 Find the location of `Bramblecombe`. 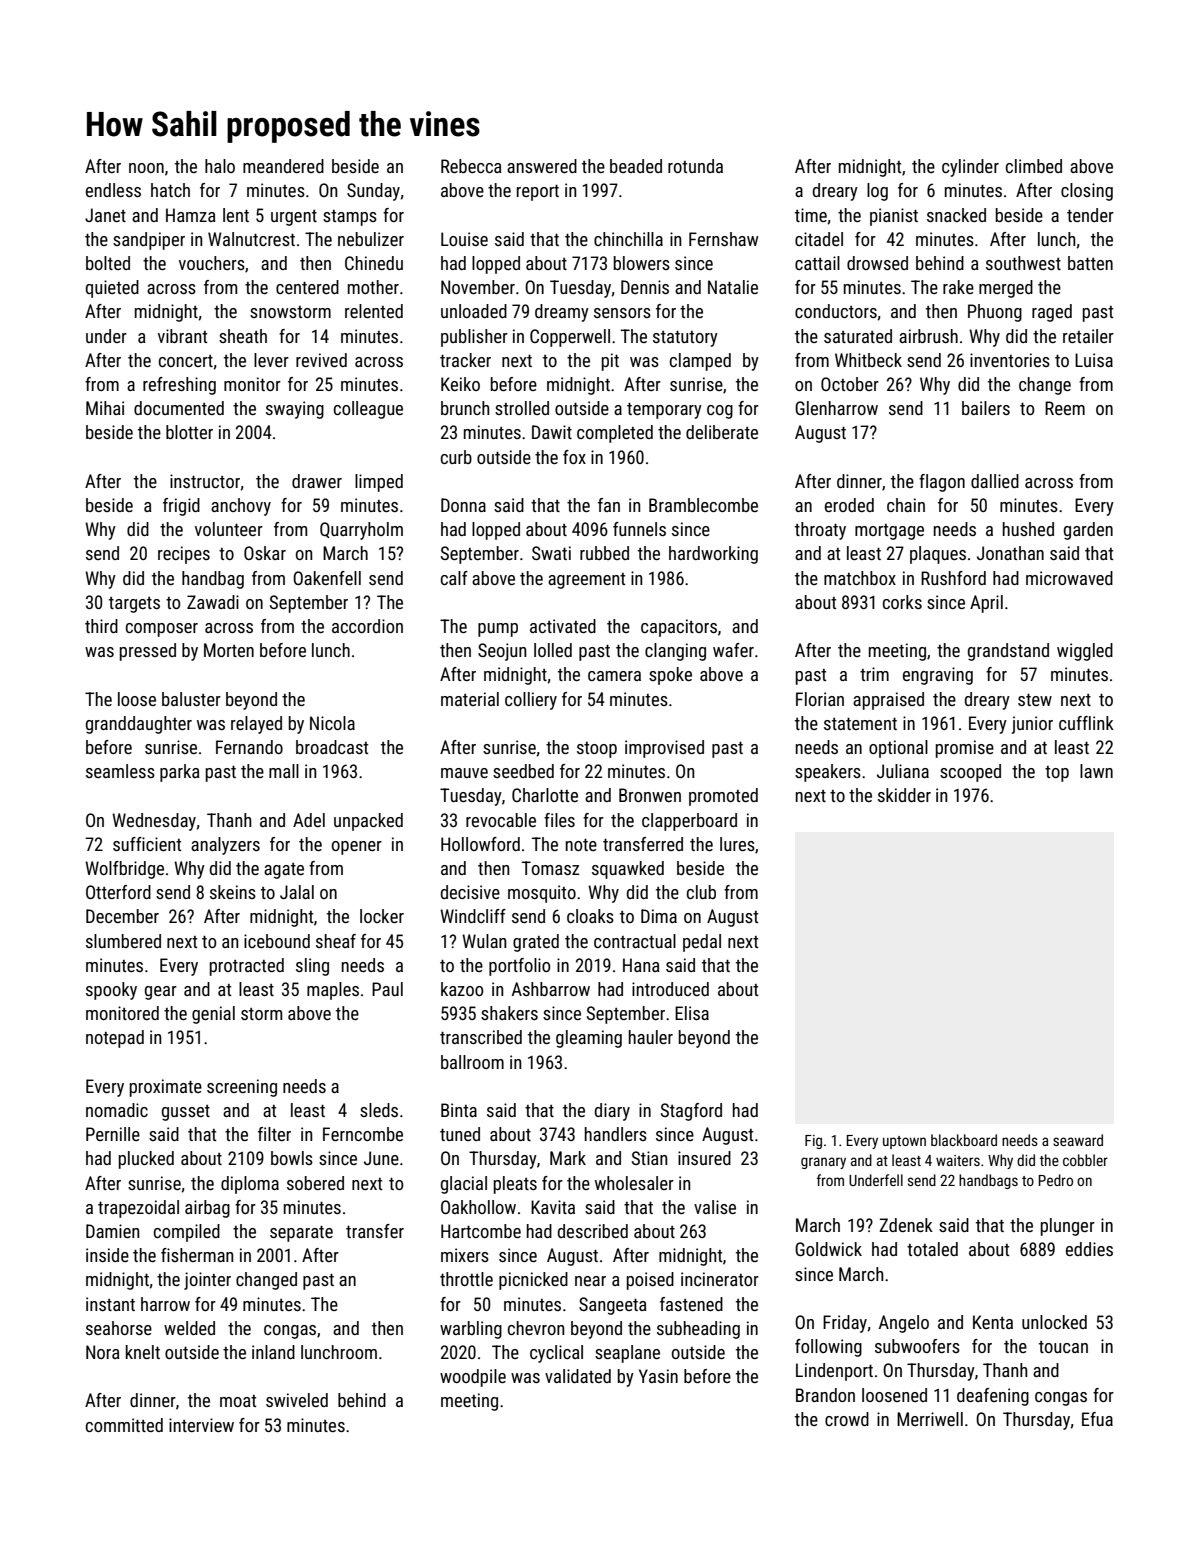

Bramblecombe is located at coordinates (703, 505).
